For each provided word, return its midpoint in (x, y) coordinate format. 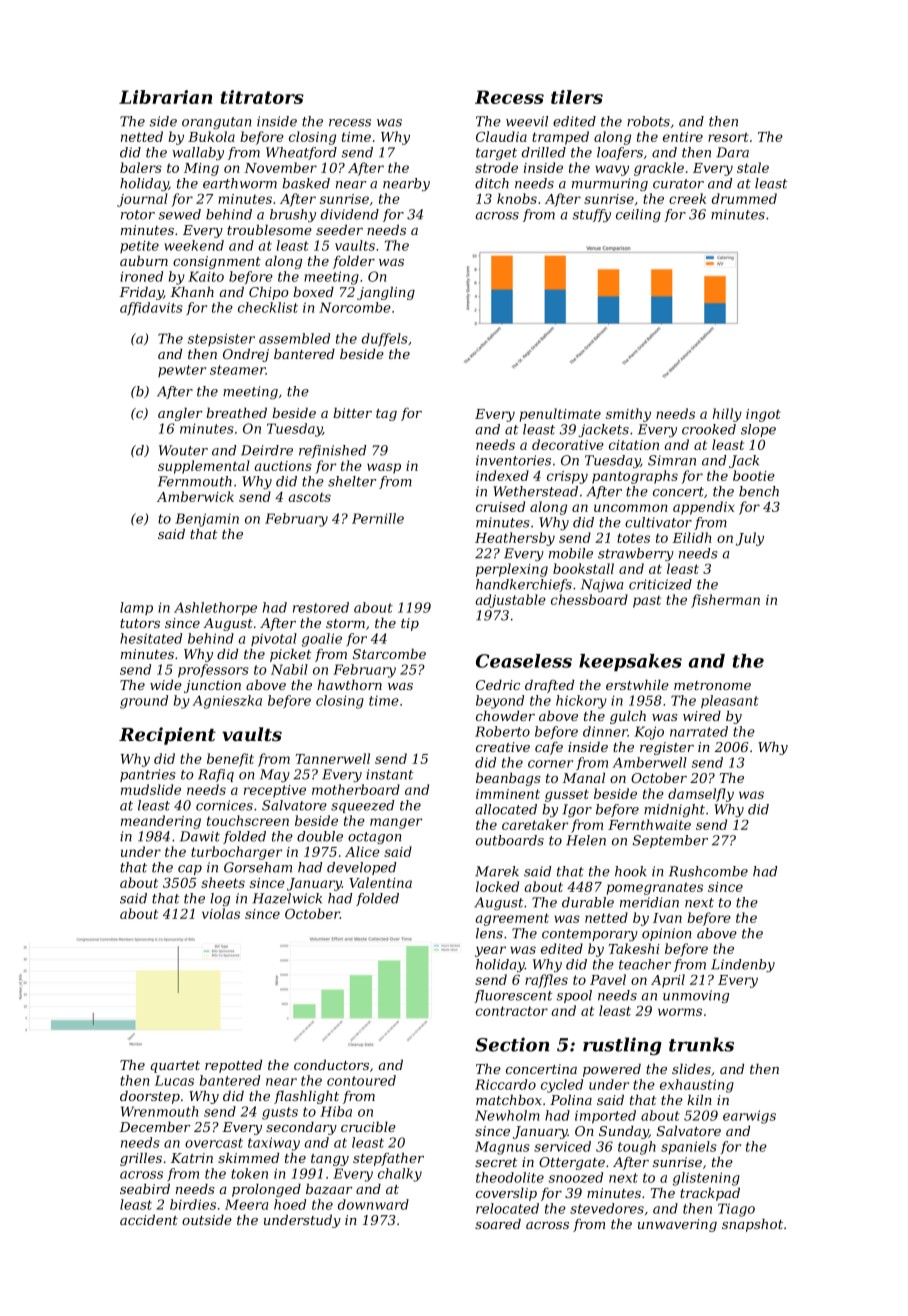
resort (728, 137)
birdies (193, 1204)
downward (373, 1204)
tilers (577, 97)
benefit (230, 760)
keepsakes (630, 662)
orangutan (216, 123)
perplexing (512, 570)
